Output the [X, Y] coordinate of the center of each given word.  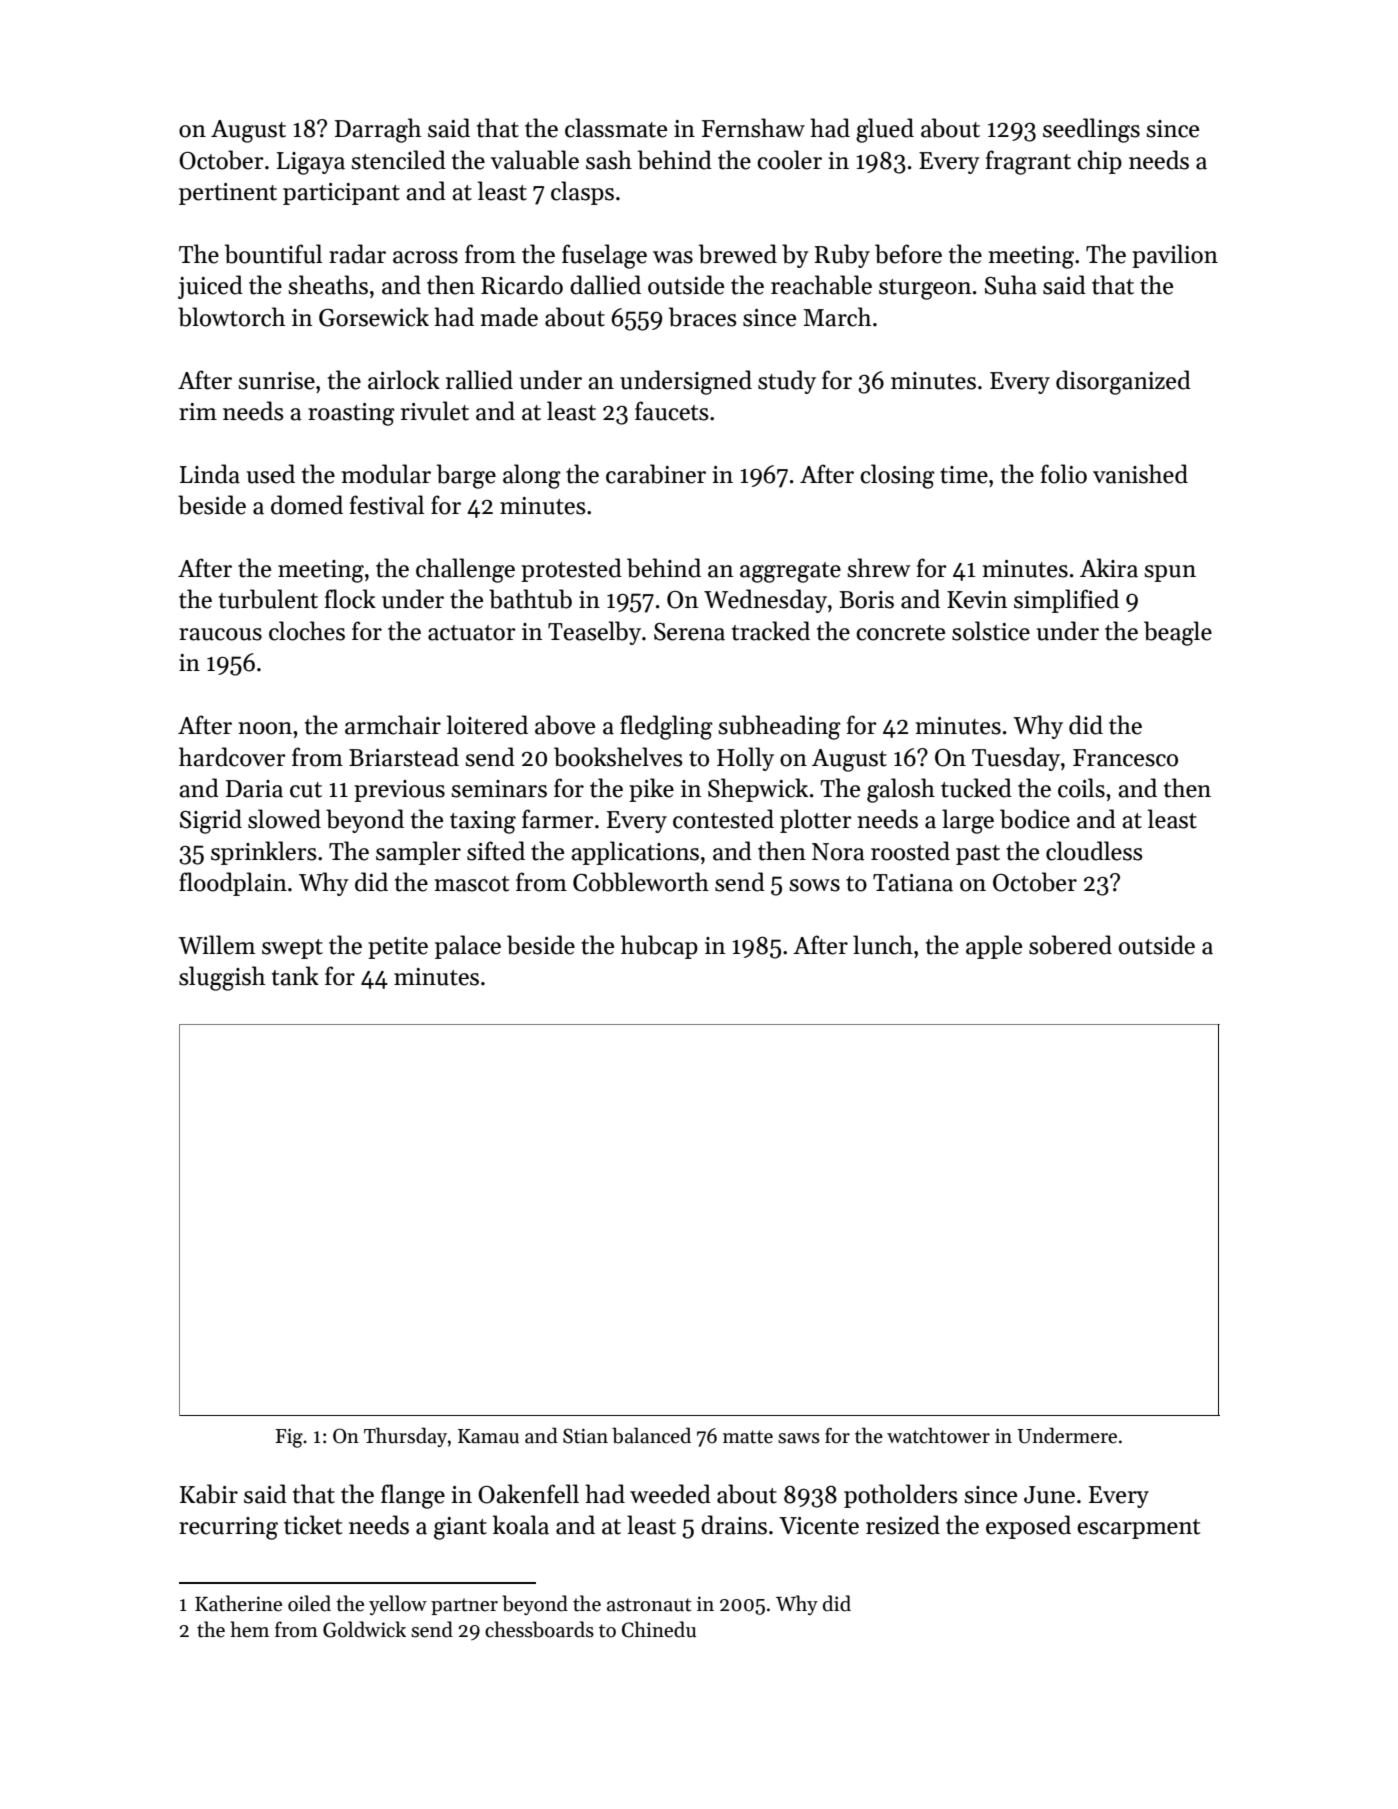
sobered [1070, 945]
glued [885, 130]
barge [466, 476]
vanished [1140, 474]
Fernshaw [753, 128]
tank [295, 976]
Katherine [238, 1603]
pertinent [228, 194]
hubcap [659, 947]
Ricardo [522, 285]
